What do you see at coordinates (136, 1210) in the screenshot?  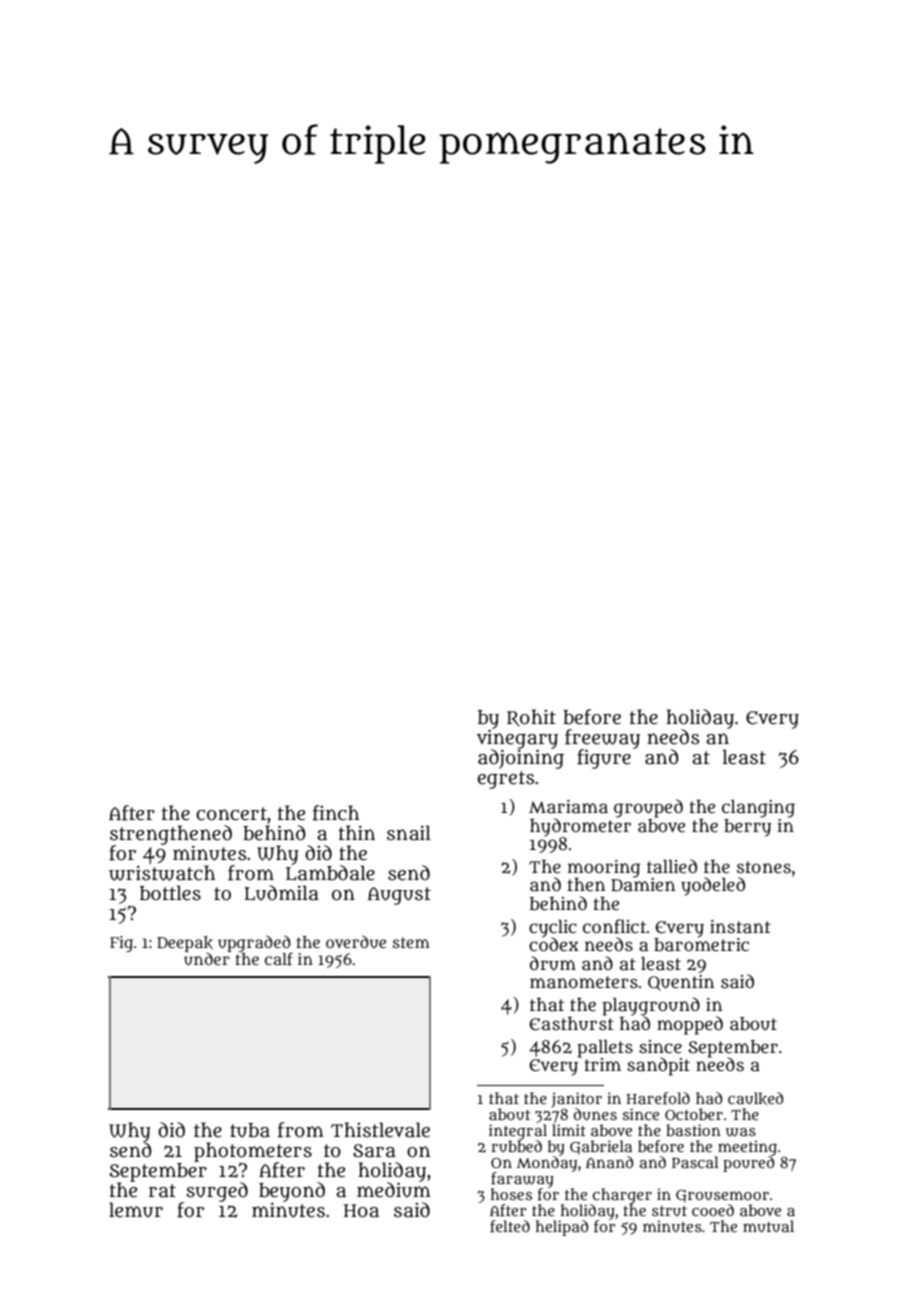 I see `lemur` at bounding box center [136, 1210].
